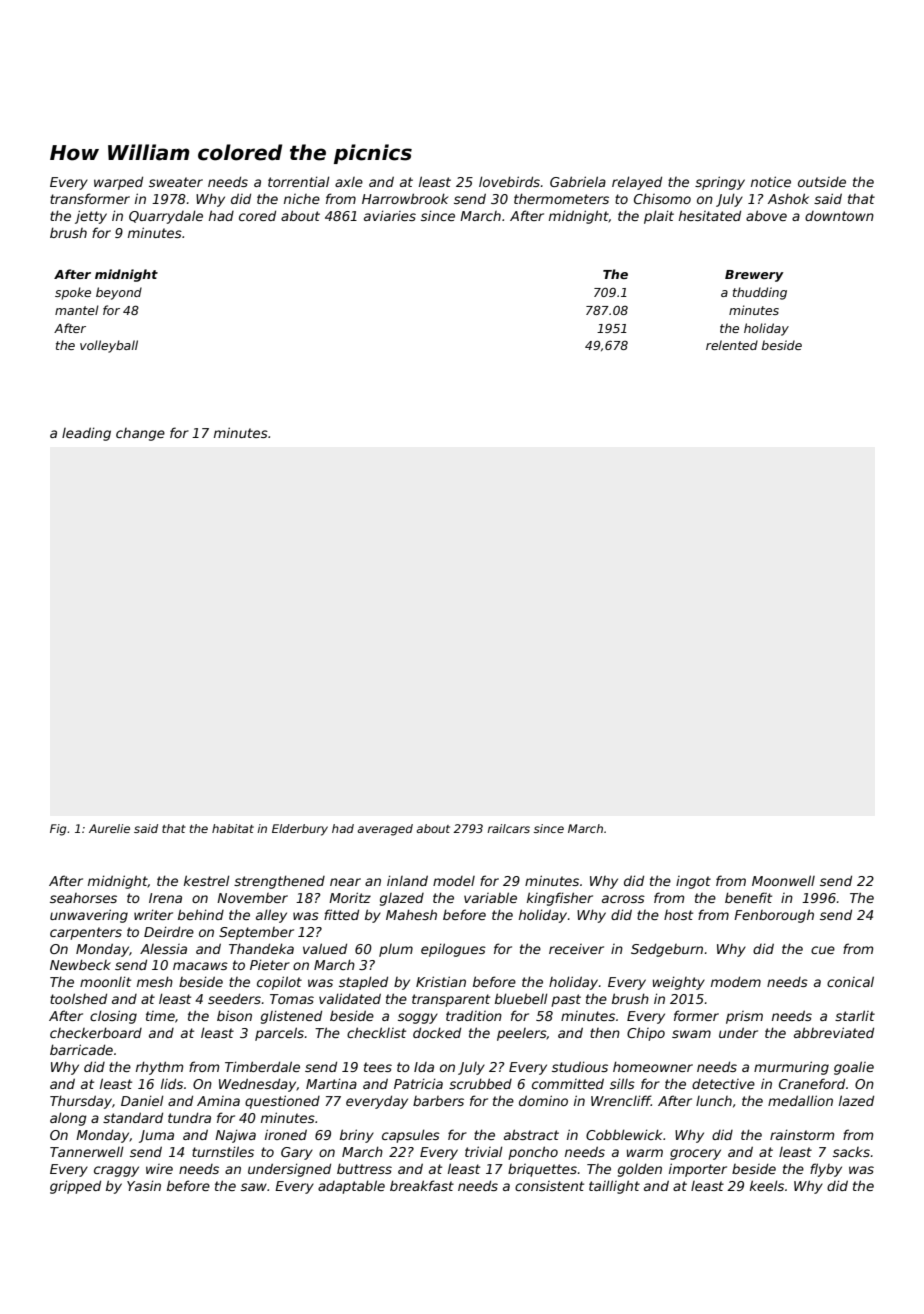  What do you see at coordinates (233, 828) in the page?
I see `habitat` at bounding box center [233, 828].
